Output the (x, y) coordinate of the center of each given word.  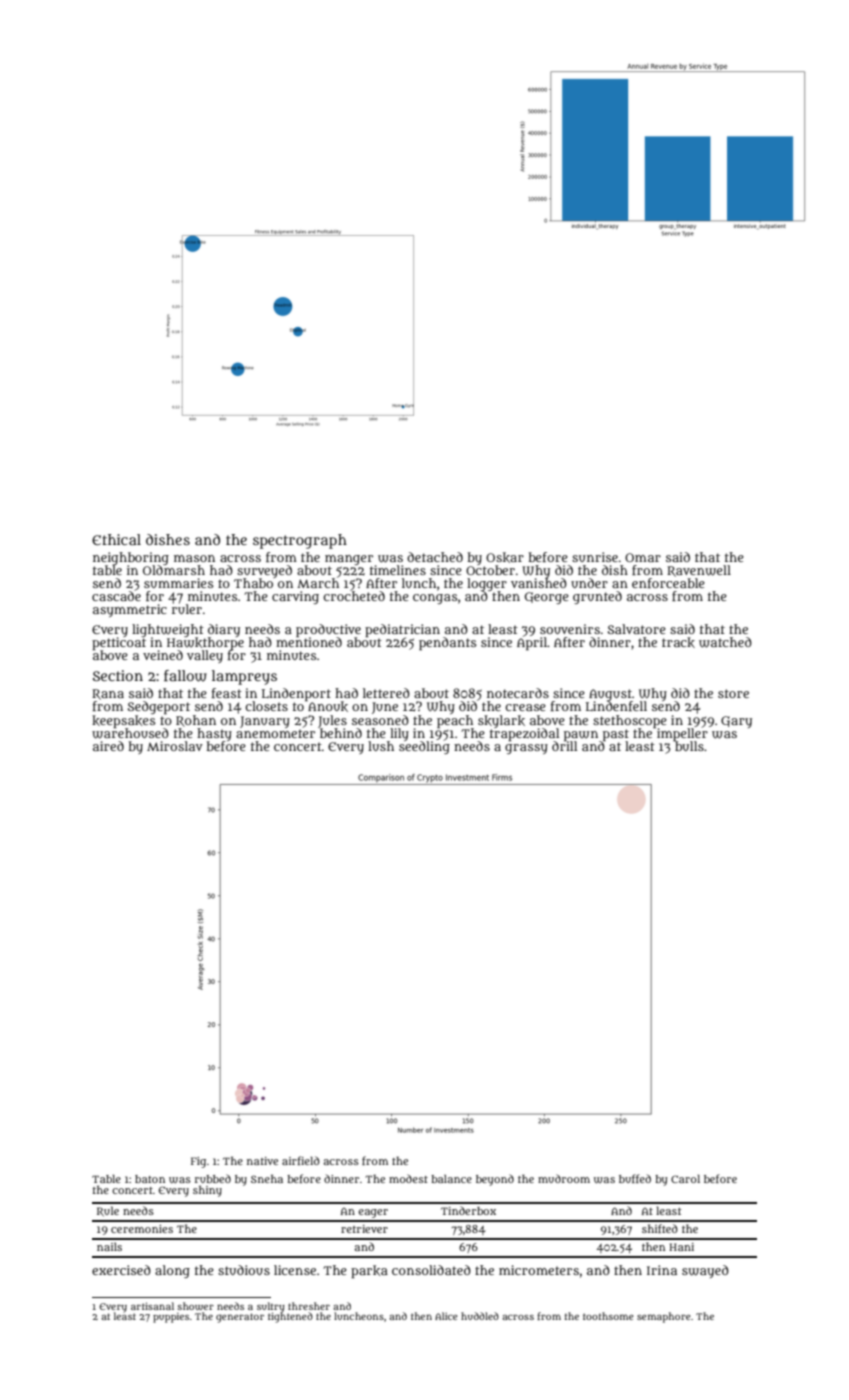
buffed (635, 1178)
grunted (597, 597)
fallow (185, 676)
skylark (501, 721)
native (262, 1161)
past (616, 735)
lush (381, 746)
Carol (685, 1179)
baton (150, 1179)
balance (451, 1179)
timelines (398, 570)
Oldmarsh (174, 570)
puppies (171, 1318)
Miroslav (175, 746)
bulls (689, 746)
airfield (301, 1160)
